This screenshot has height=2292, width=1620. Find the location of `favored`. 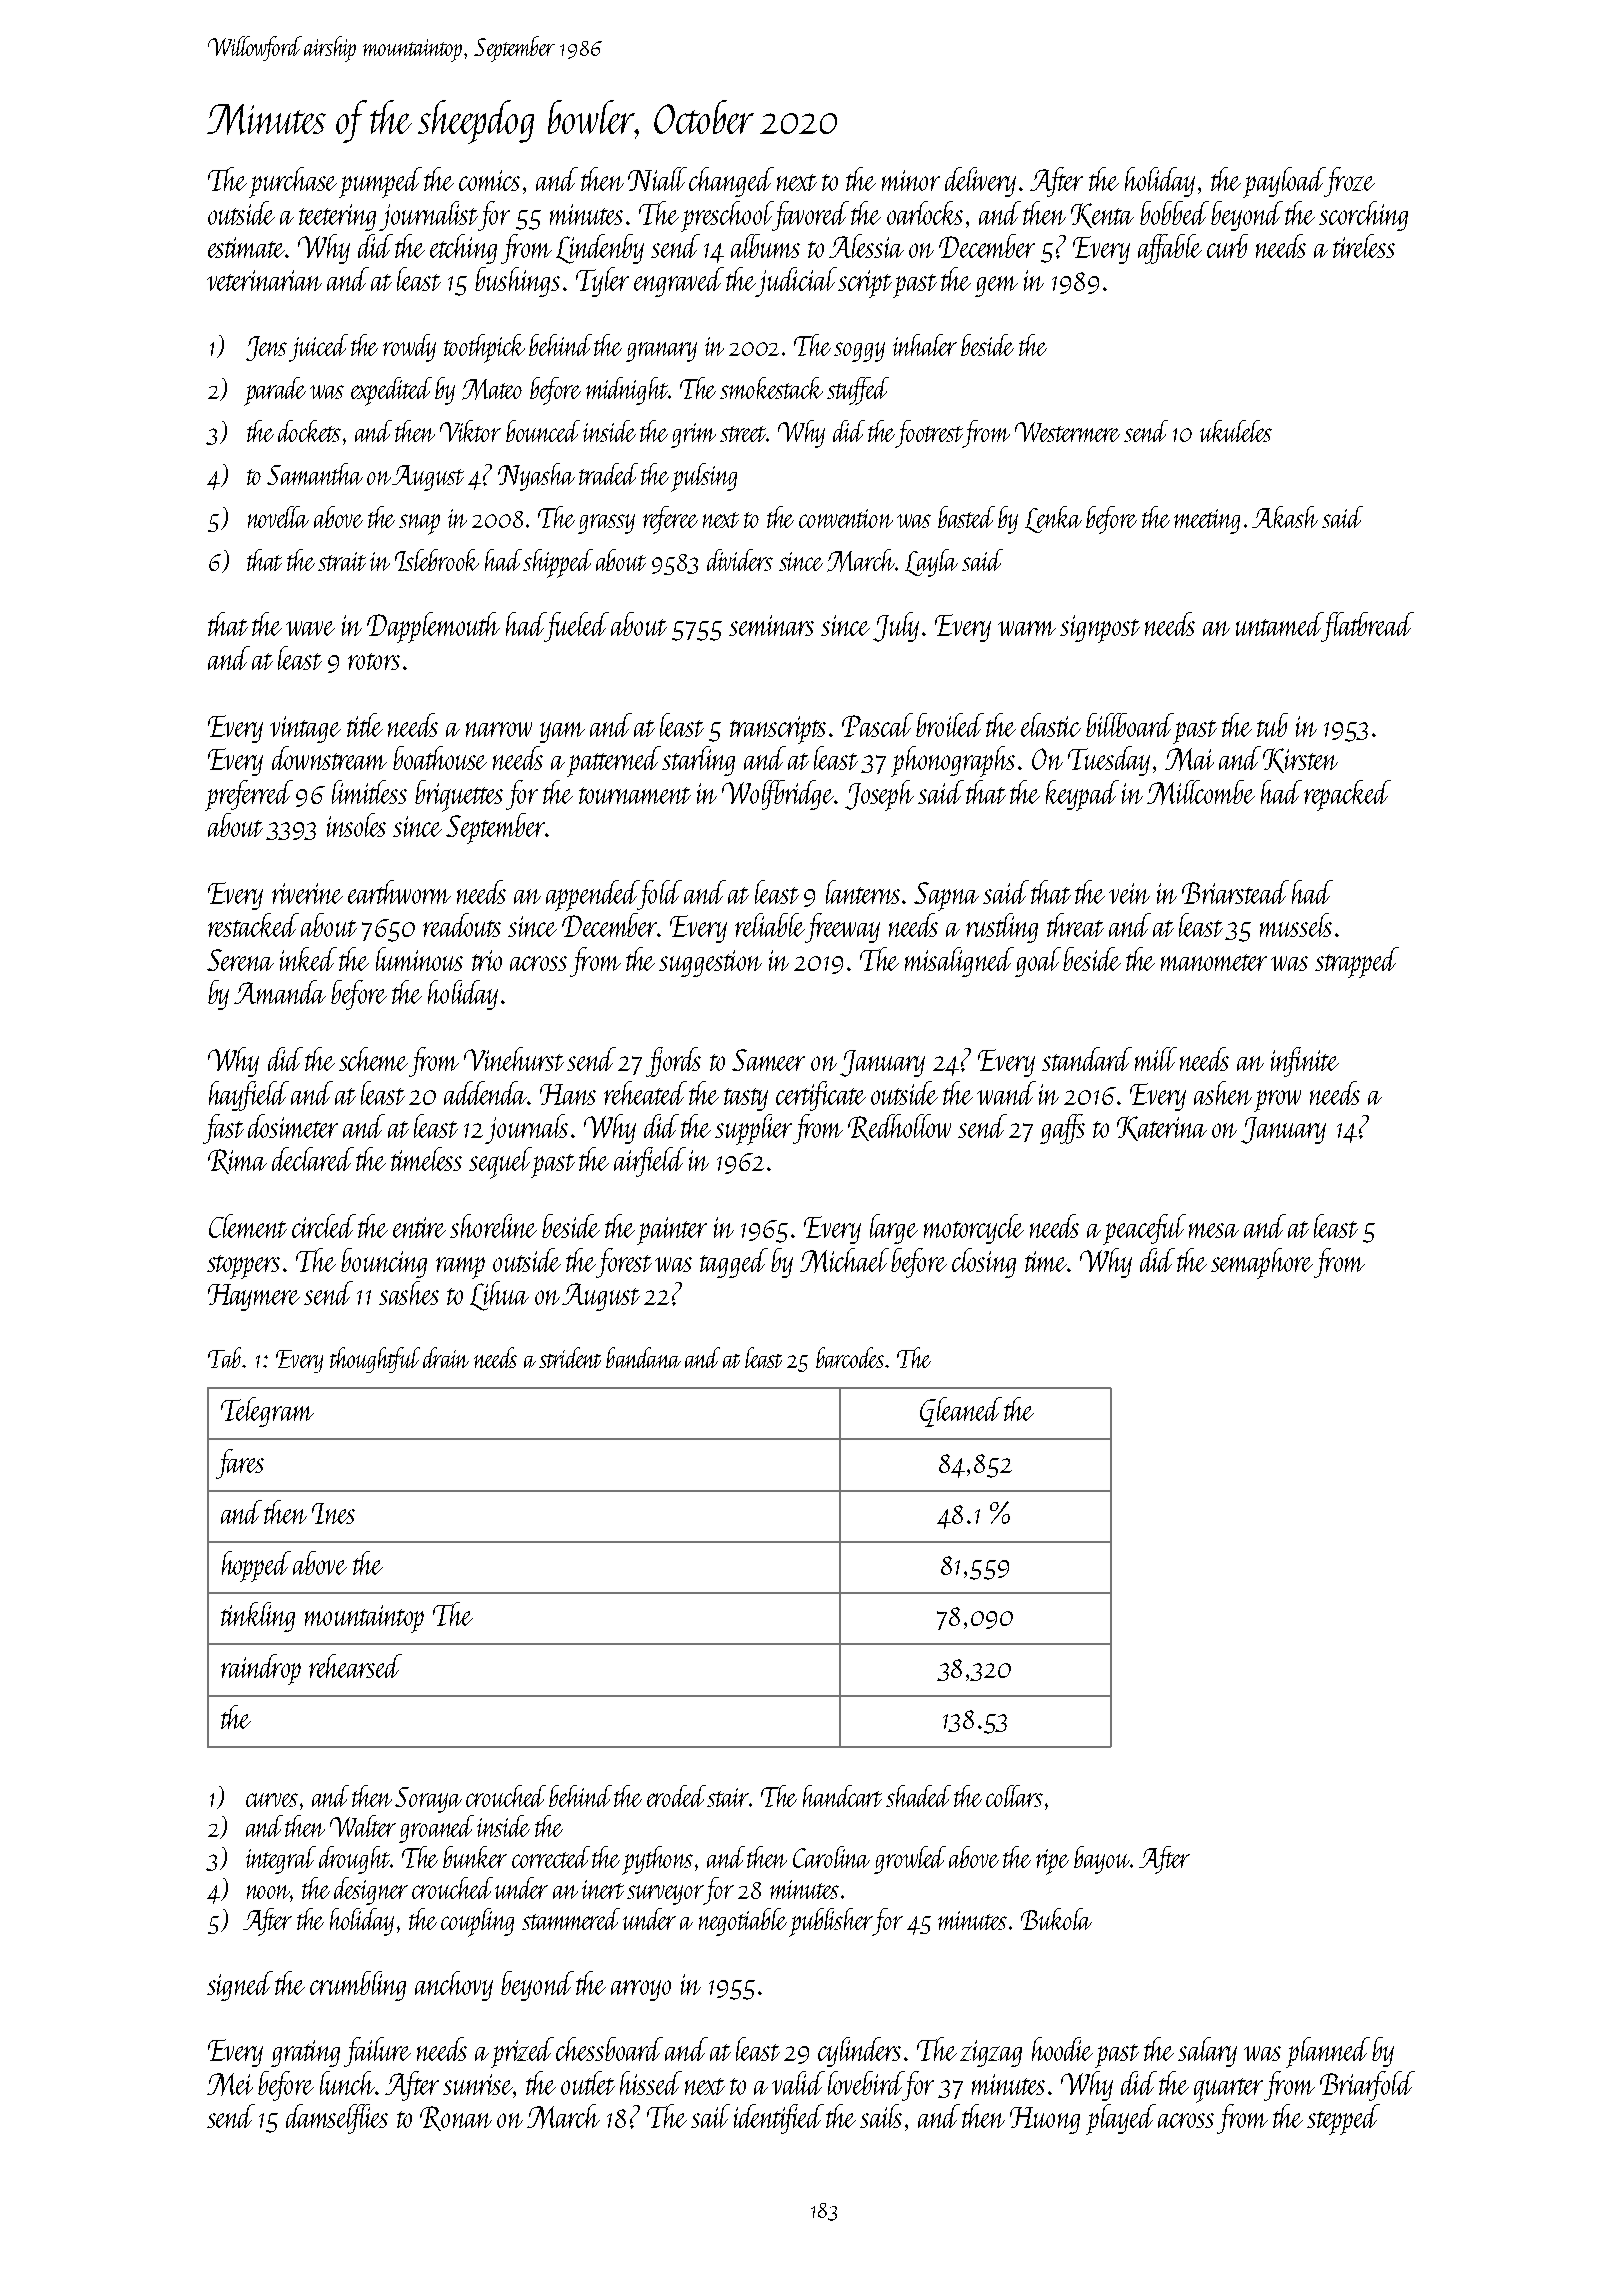

favored is located at coordinates (811, 216).
